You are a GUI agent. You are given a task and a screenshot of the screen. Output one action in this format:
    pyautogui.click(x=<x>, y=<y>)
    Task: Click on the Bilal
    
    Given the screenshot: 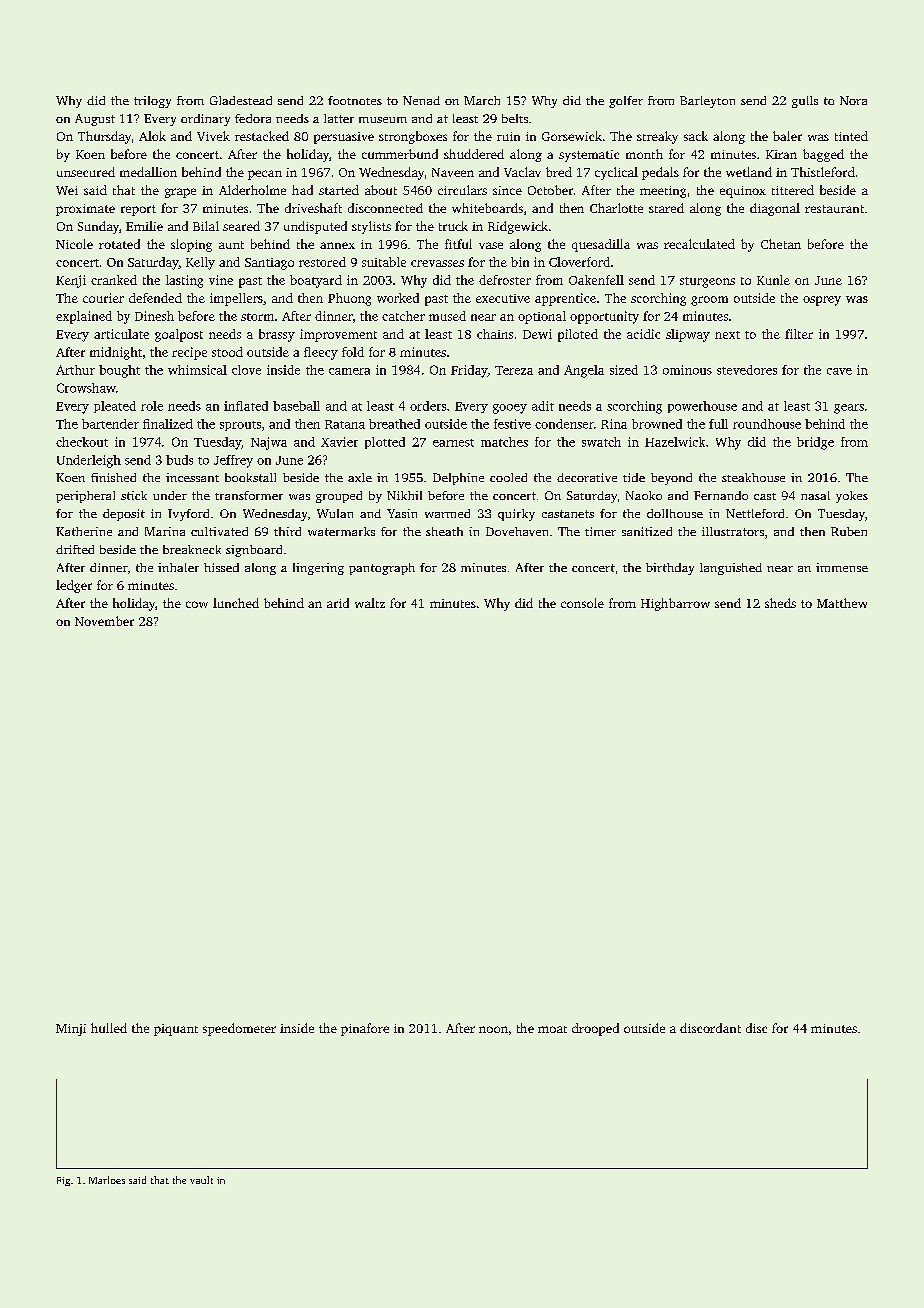 What is the action you would take?
    pyautogui.click(x=206, y=226)
